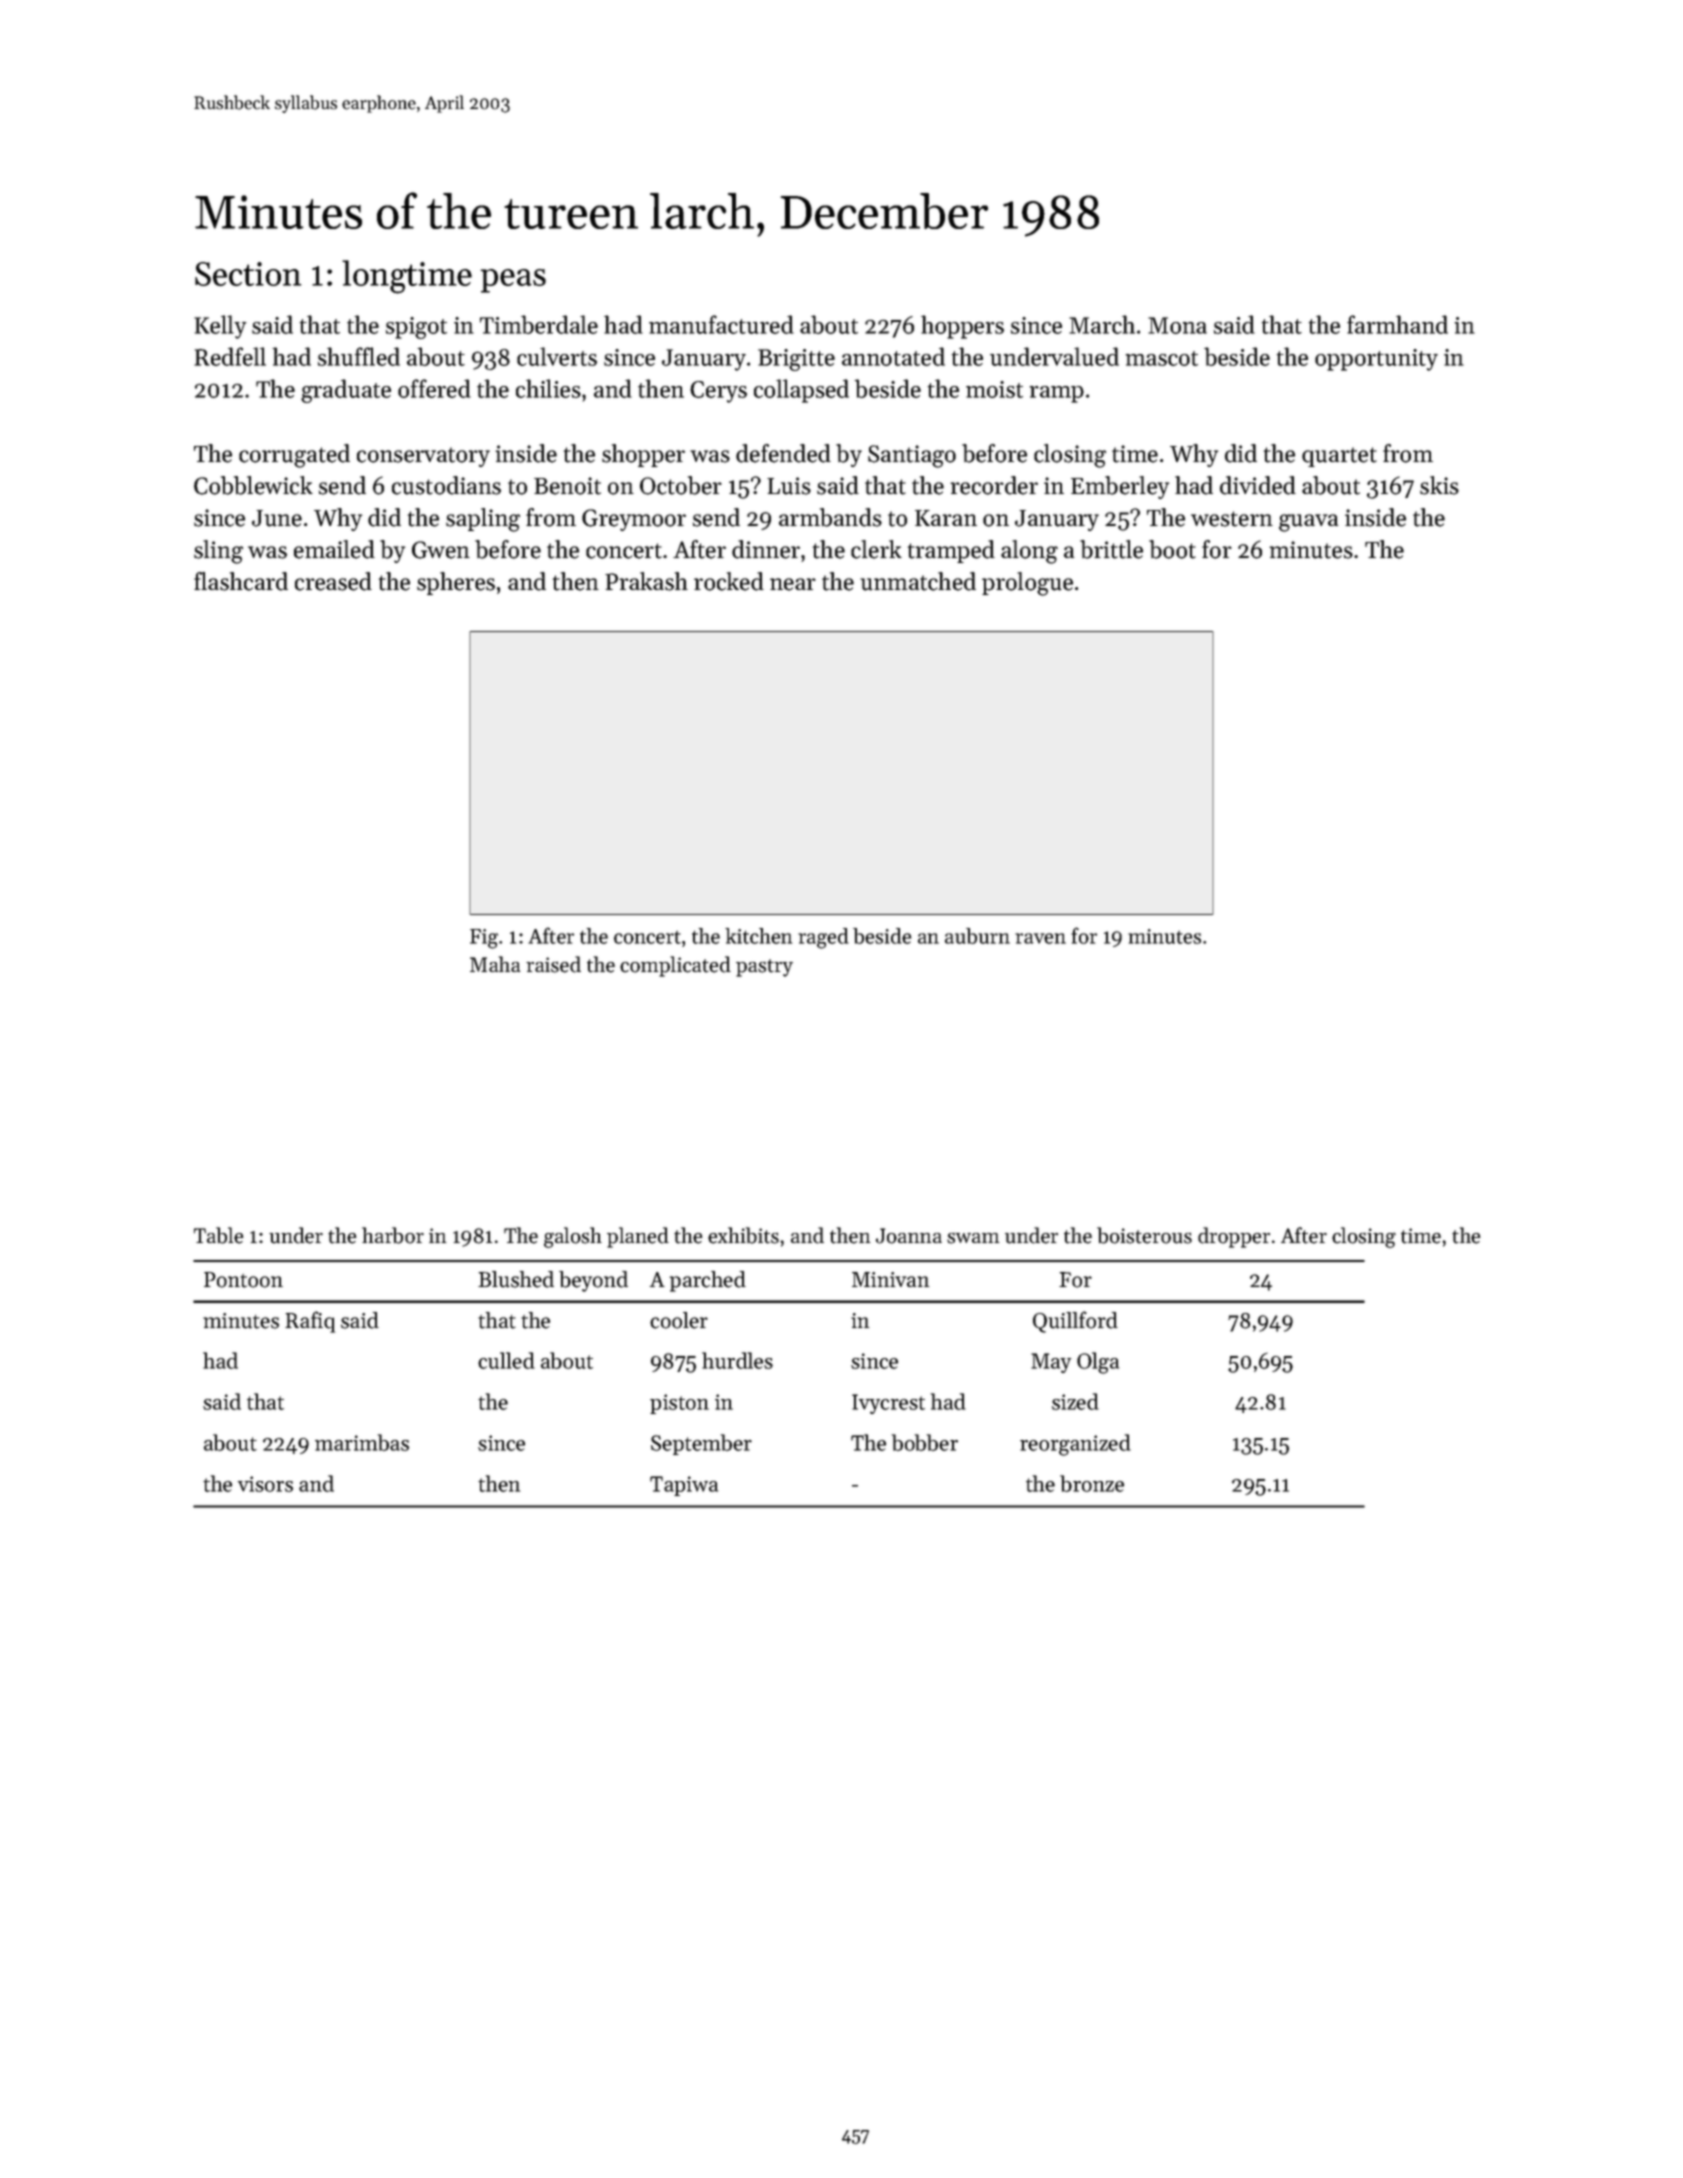  I want to click on kitchen, so click(758, 936).
